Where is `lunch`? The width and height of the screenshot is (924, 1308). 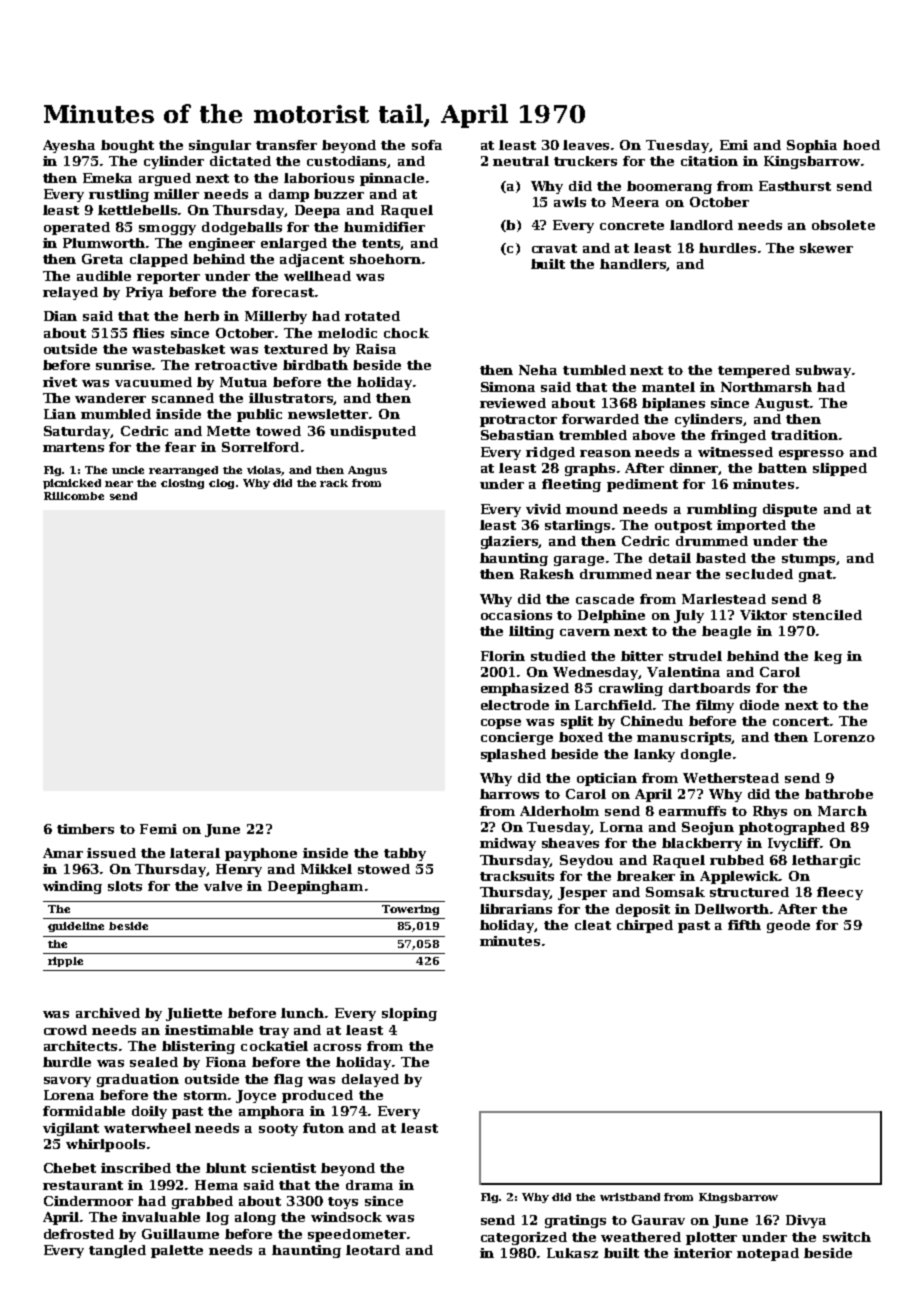 lunch is located at coordinates (303, 1013).
